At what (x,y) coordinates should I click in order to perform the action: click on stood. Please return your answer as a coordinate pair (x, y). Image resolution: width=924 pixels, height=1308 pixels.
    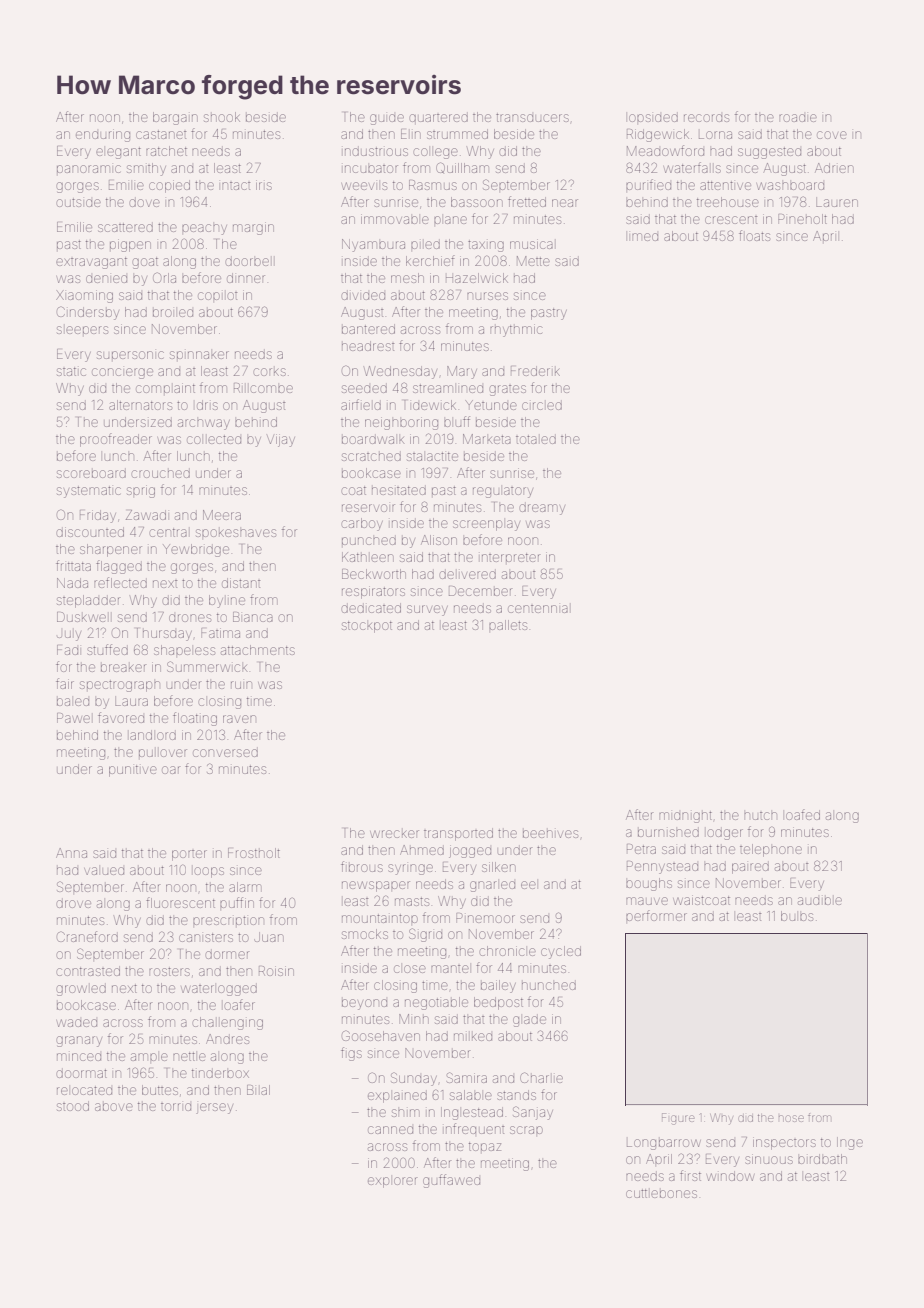
    Looking at the image, I should click on (73, 1106).
